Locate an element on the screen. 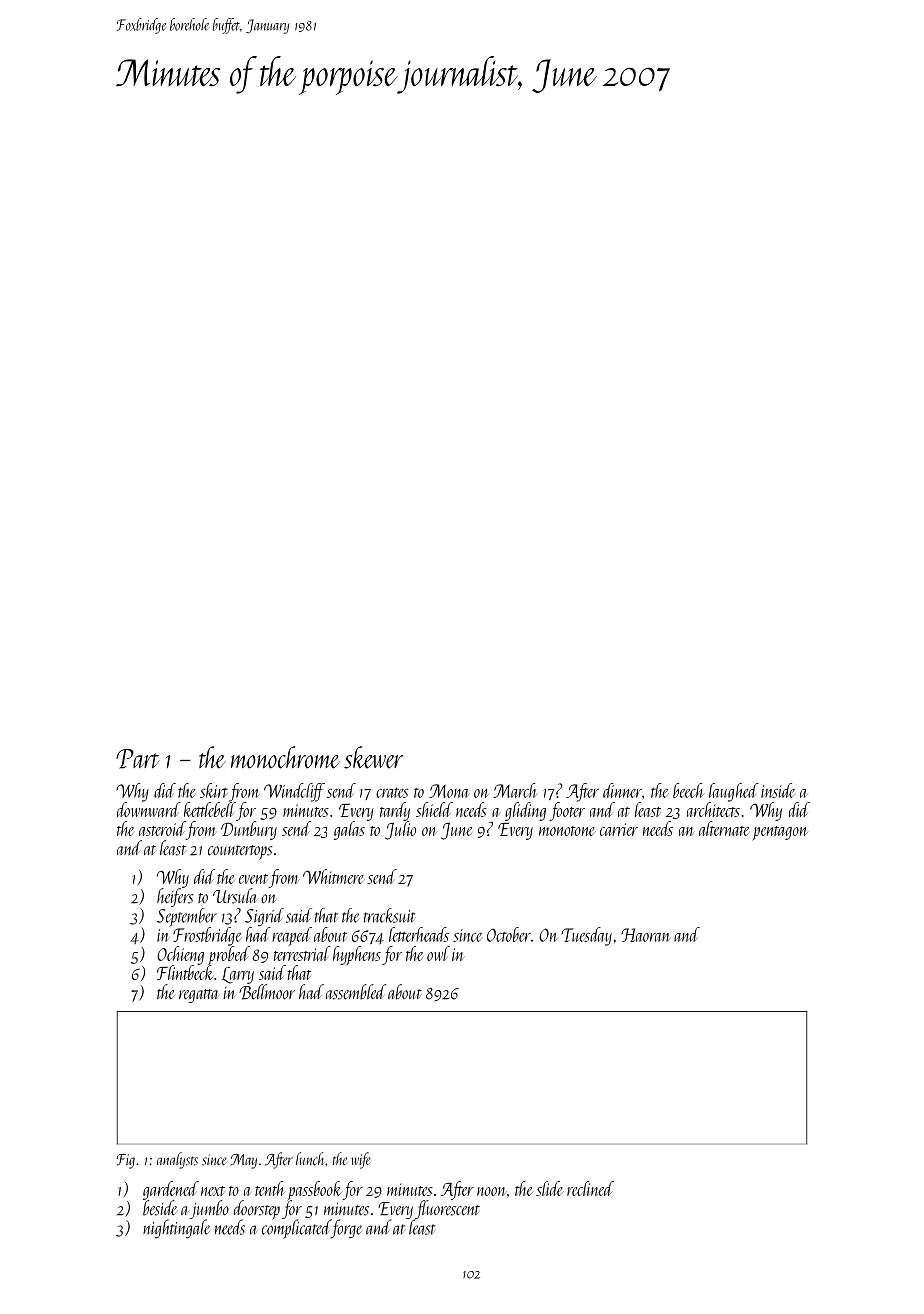 The height and width of the screenshot is (1314, 924). tracksuit is located at coordinates (390, 915).
